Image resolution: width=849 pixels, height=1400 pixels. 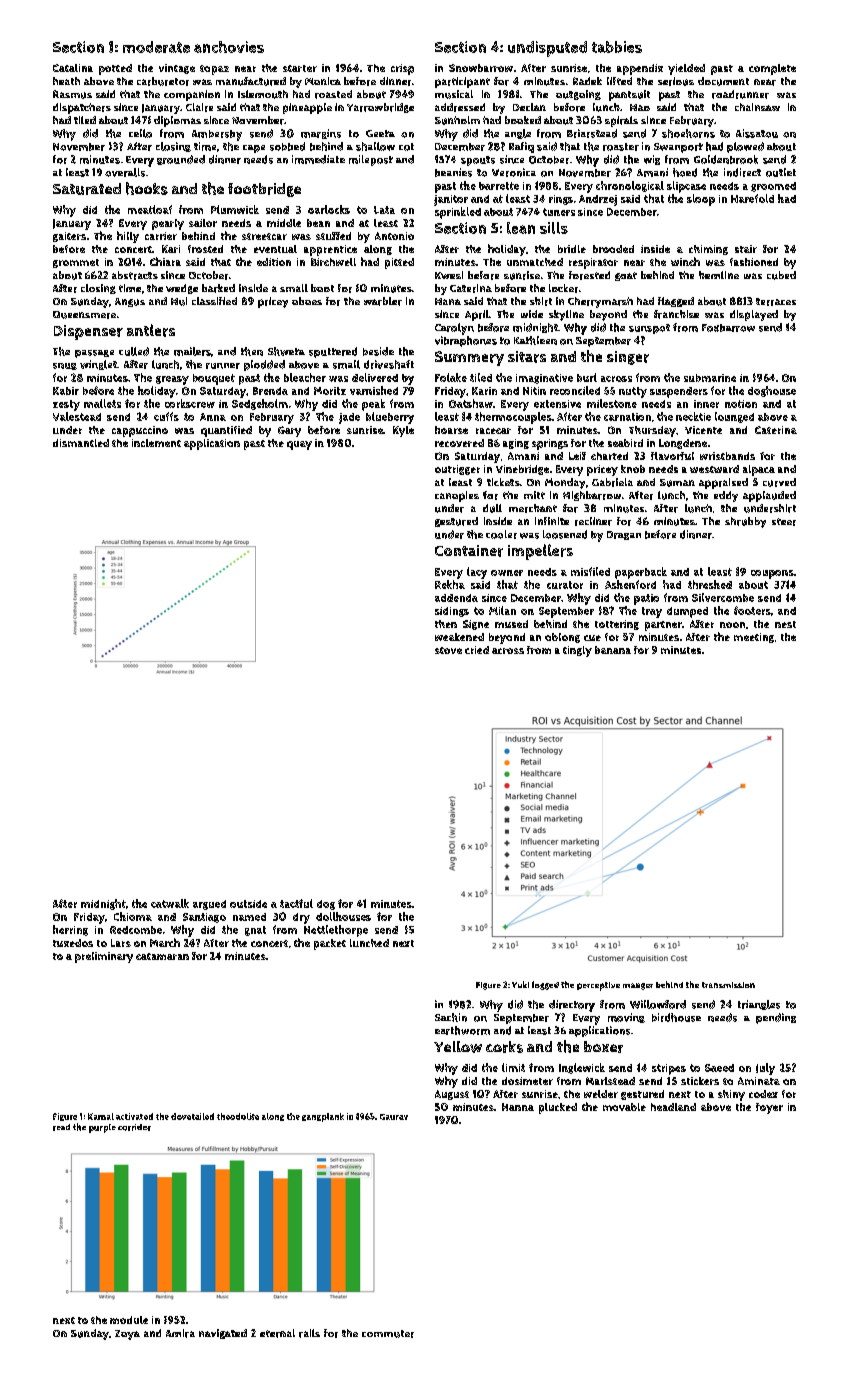 What do you see at coordinates (458, 1047) in the image?
I see `Yellow` at bounding box center [458, 1047].
